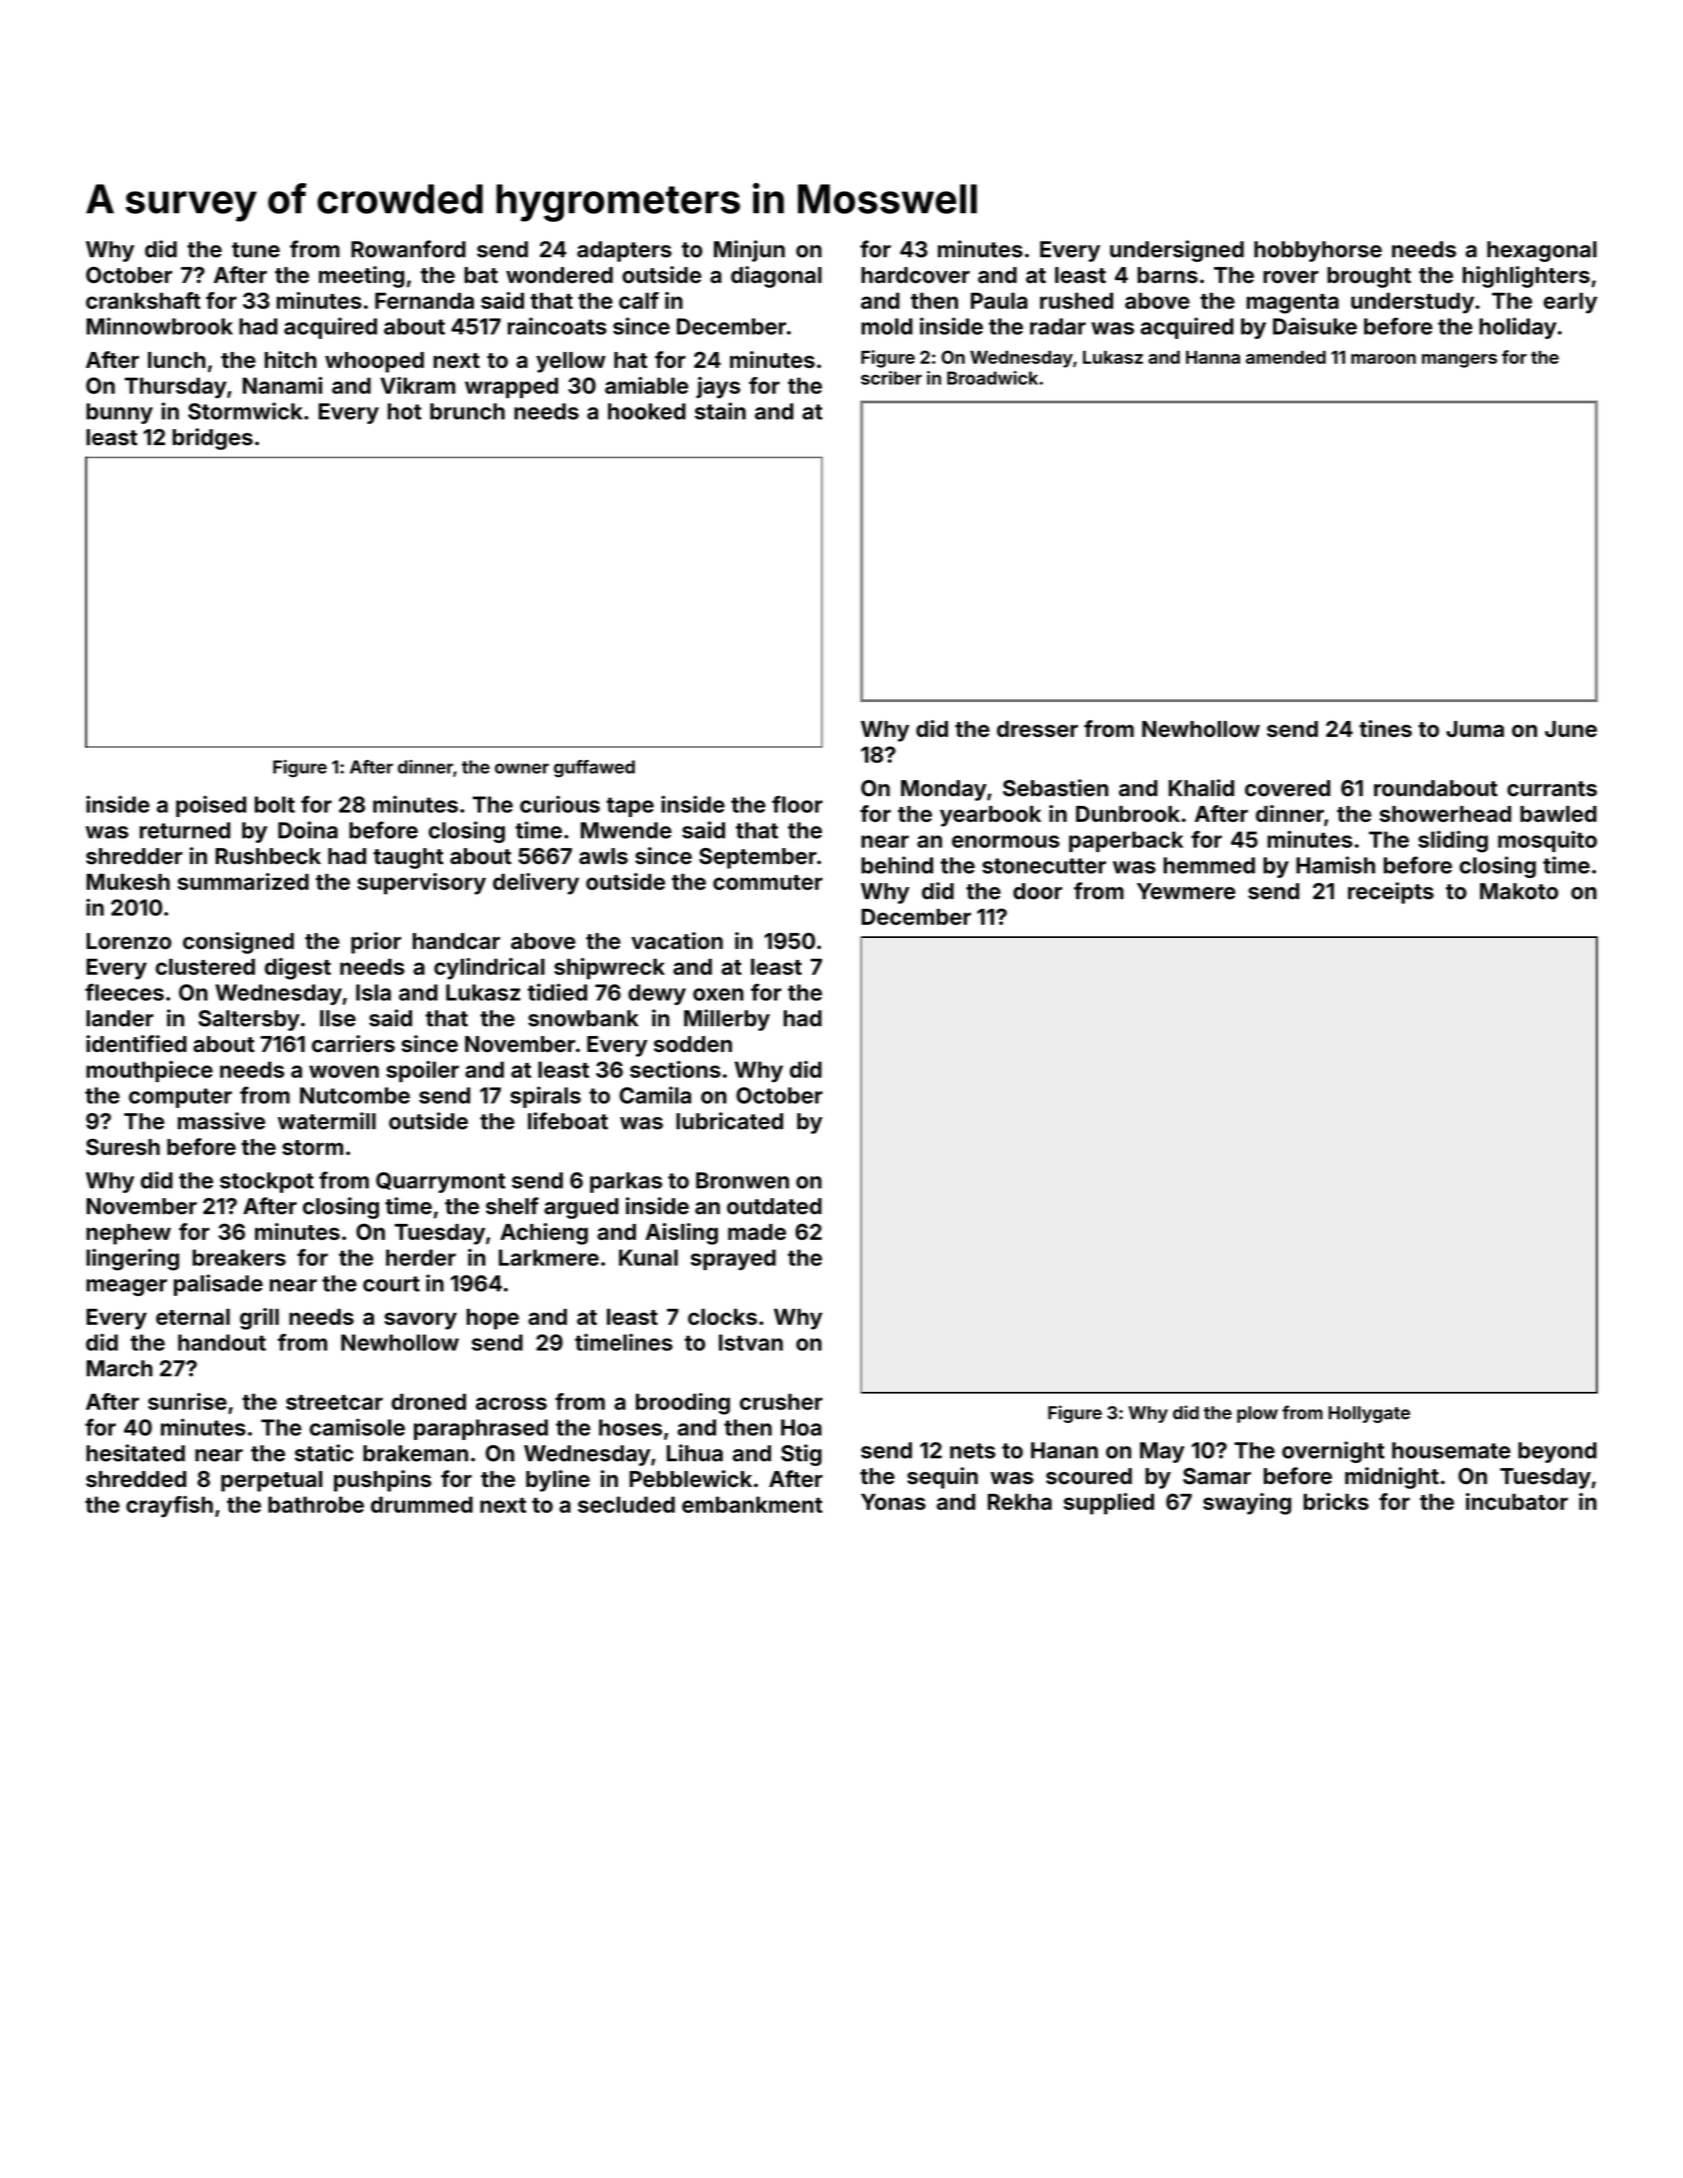 The image size is (1683, 2178). I want to click on guffawed, so click(594, 769).
